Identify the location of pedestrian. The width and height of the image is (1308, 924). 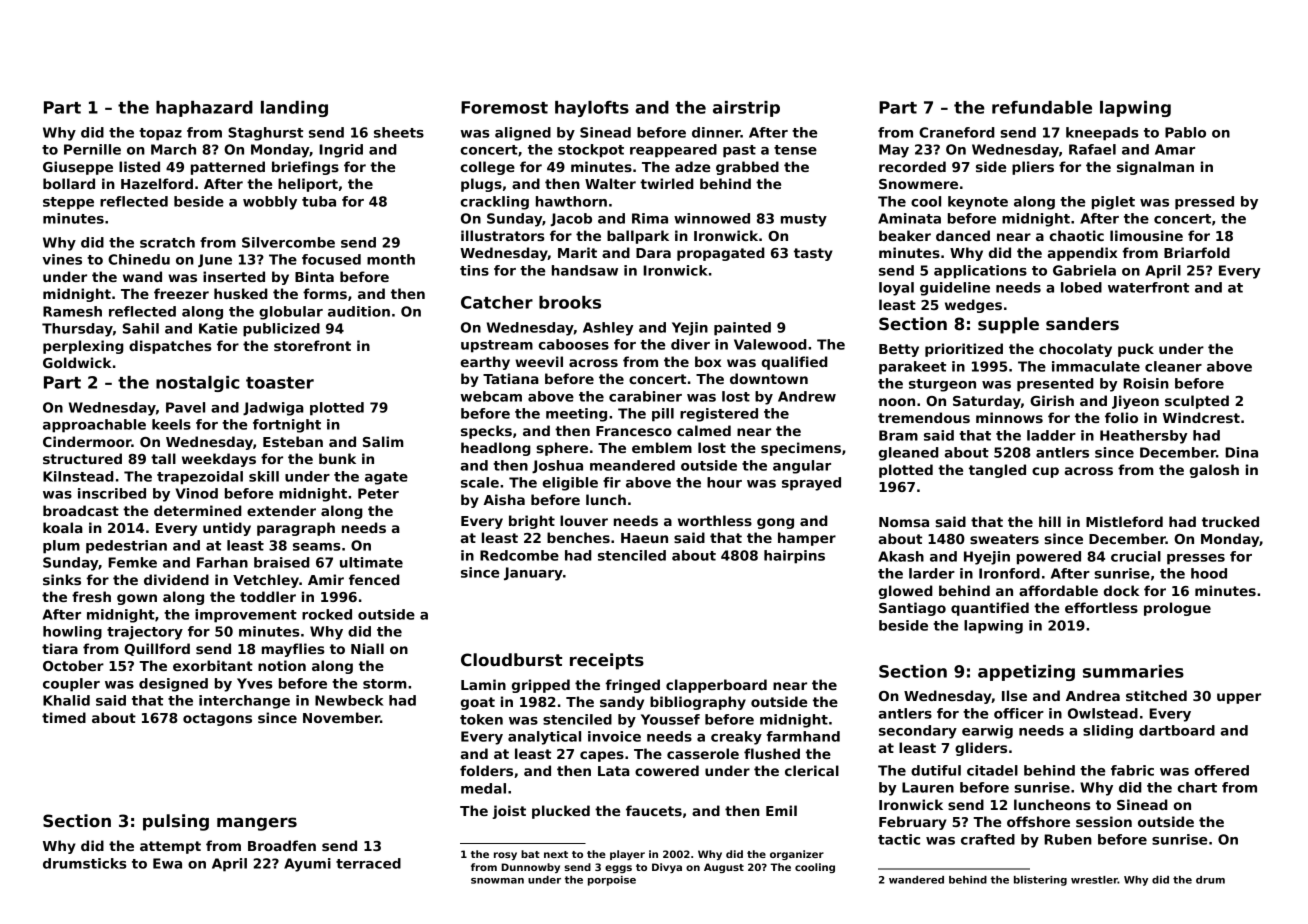
(126, 547).
